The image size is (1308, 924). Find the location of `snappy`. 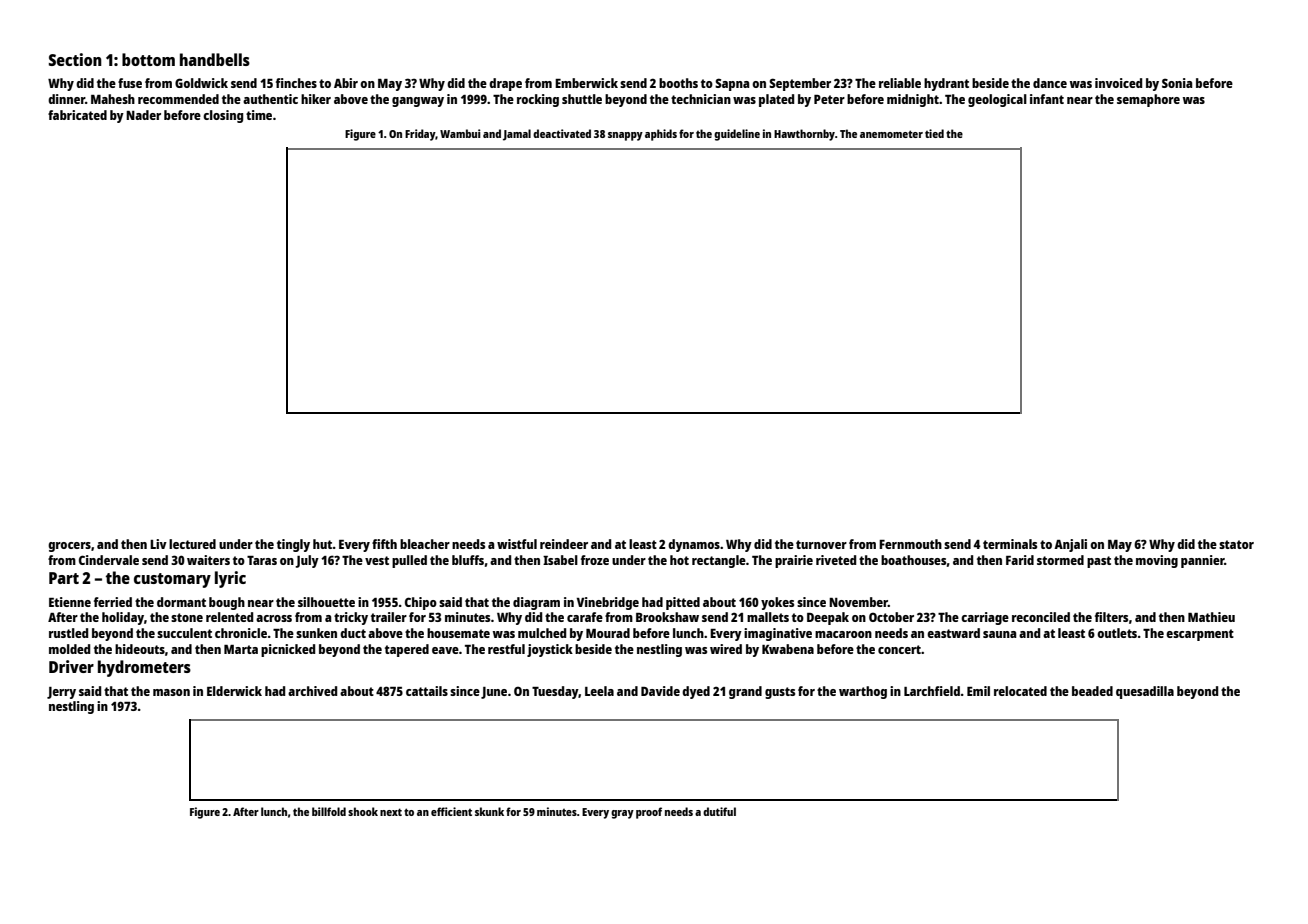

snappy is located at coordinates (625, 136).
